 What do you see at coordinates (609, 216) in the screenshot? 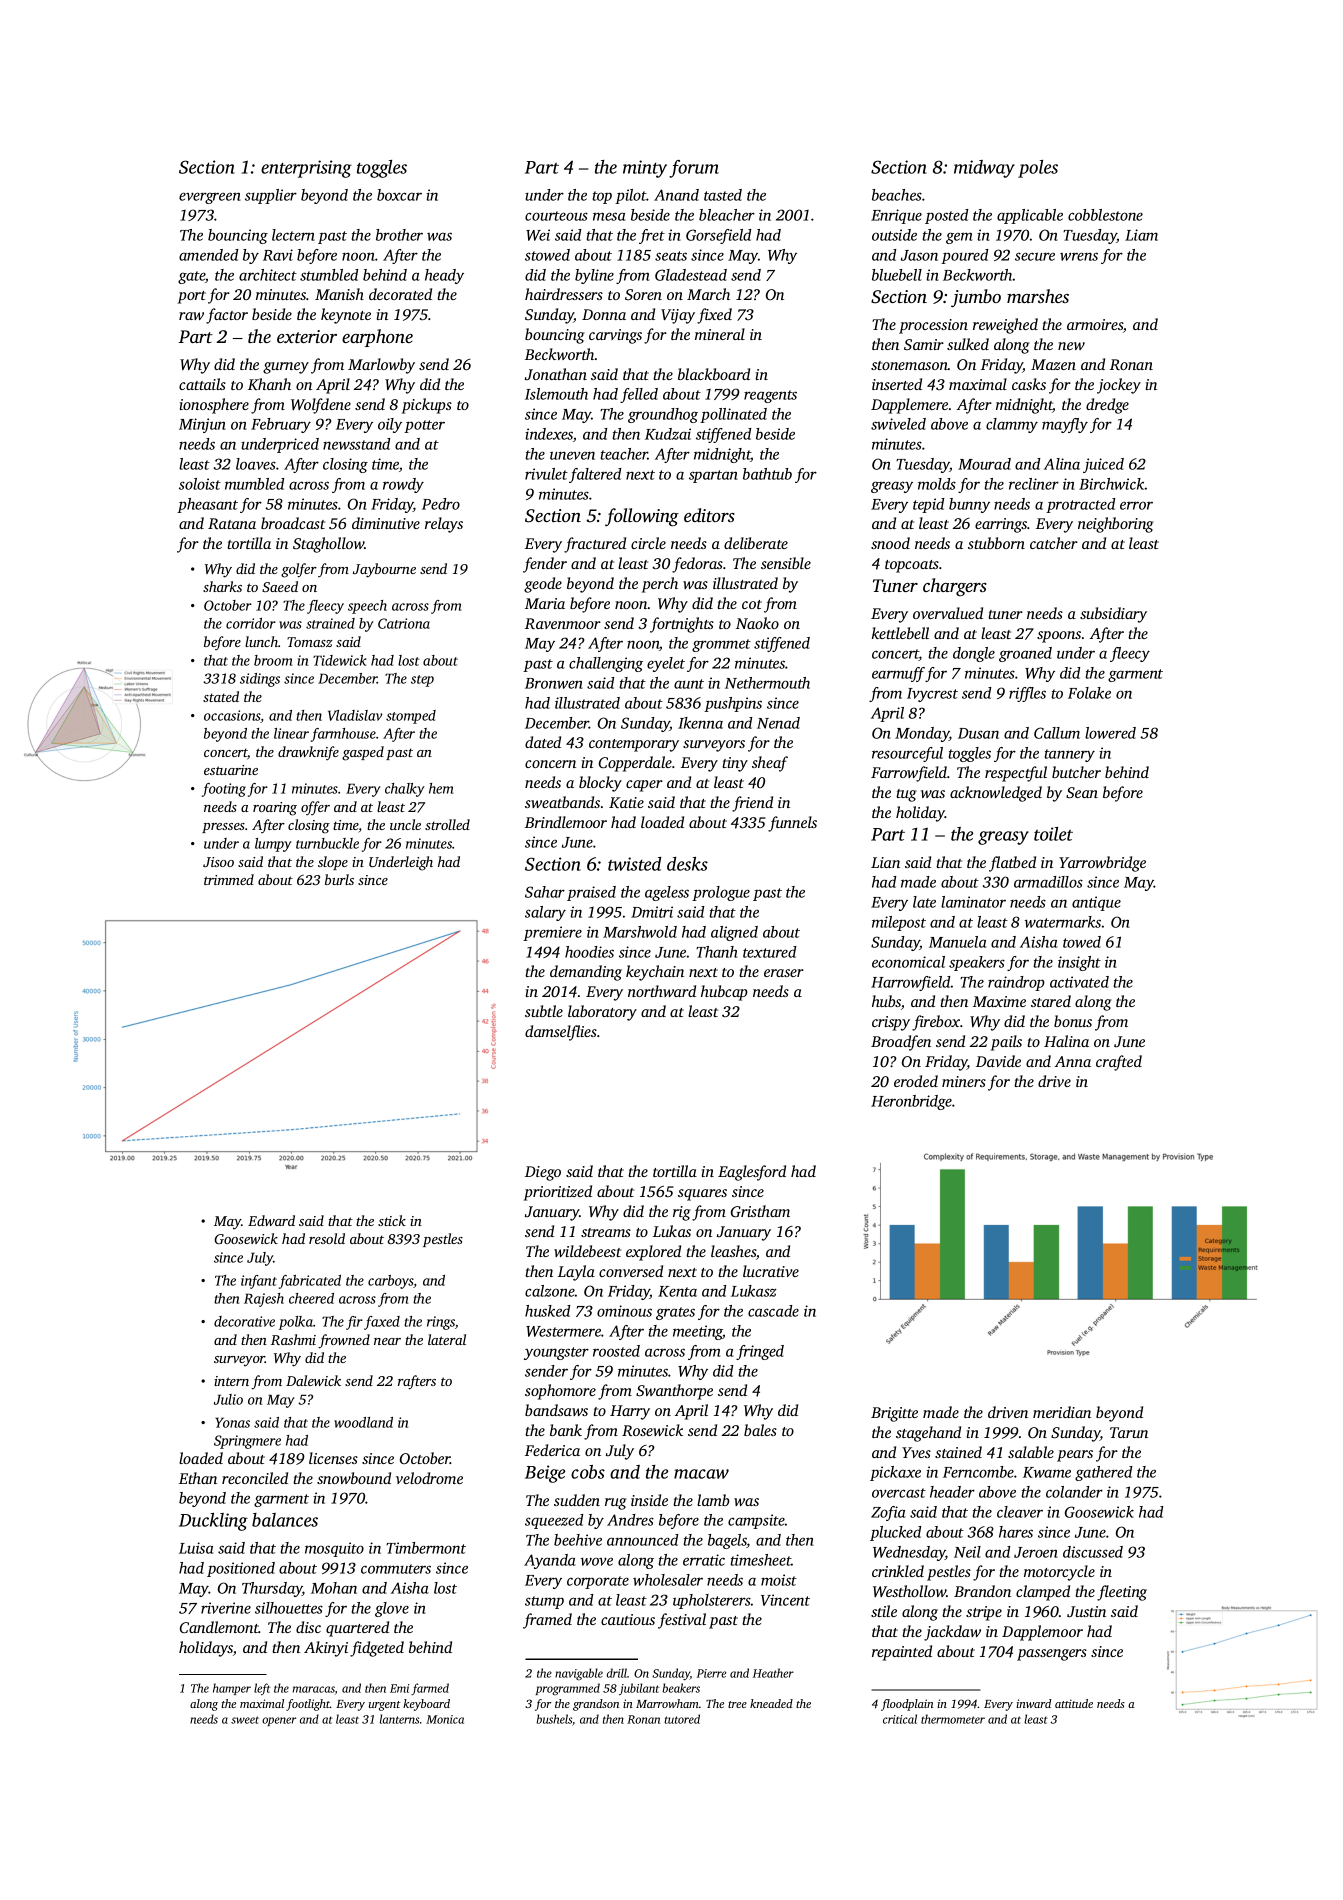
I see `mesa` at bounding box center [609, 216].
